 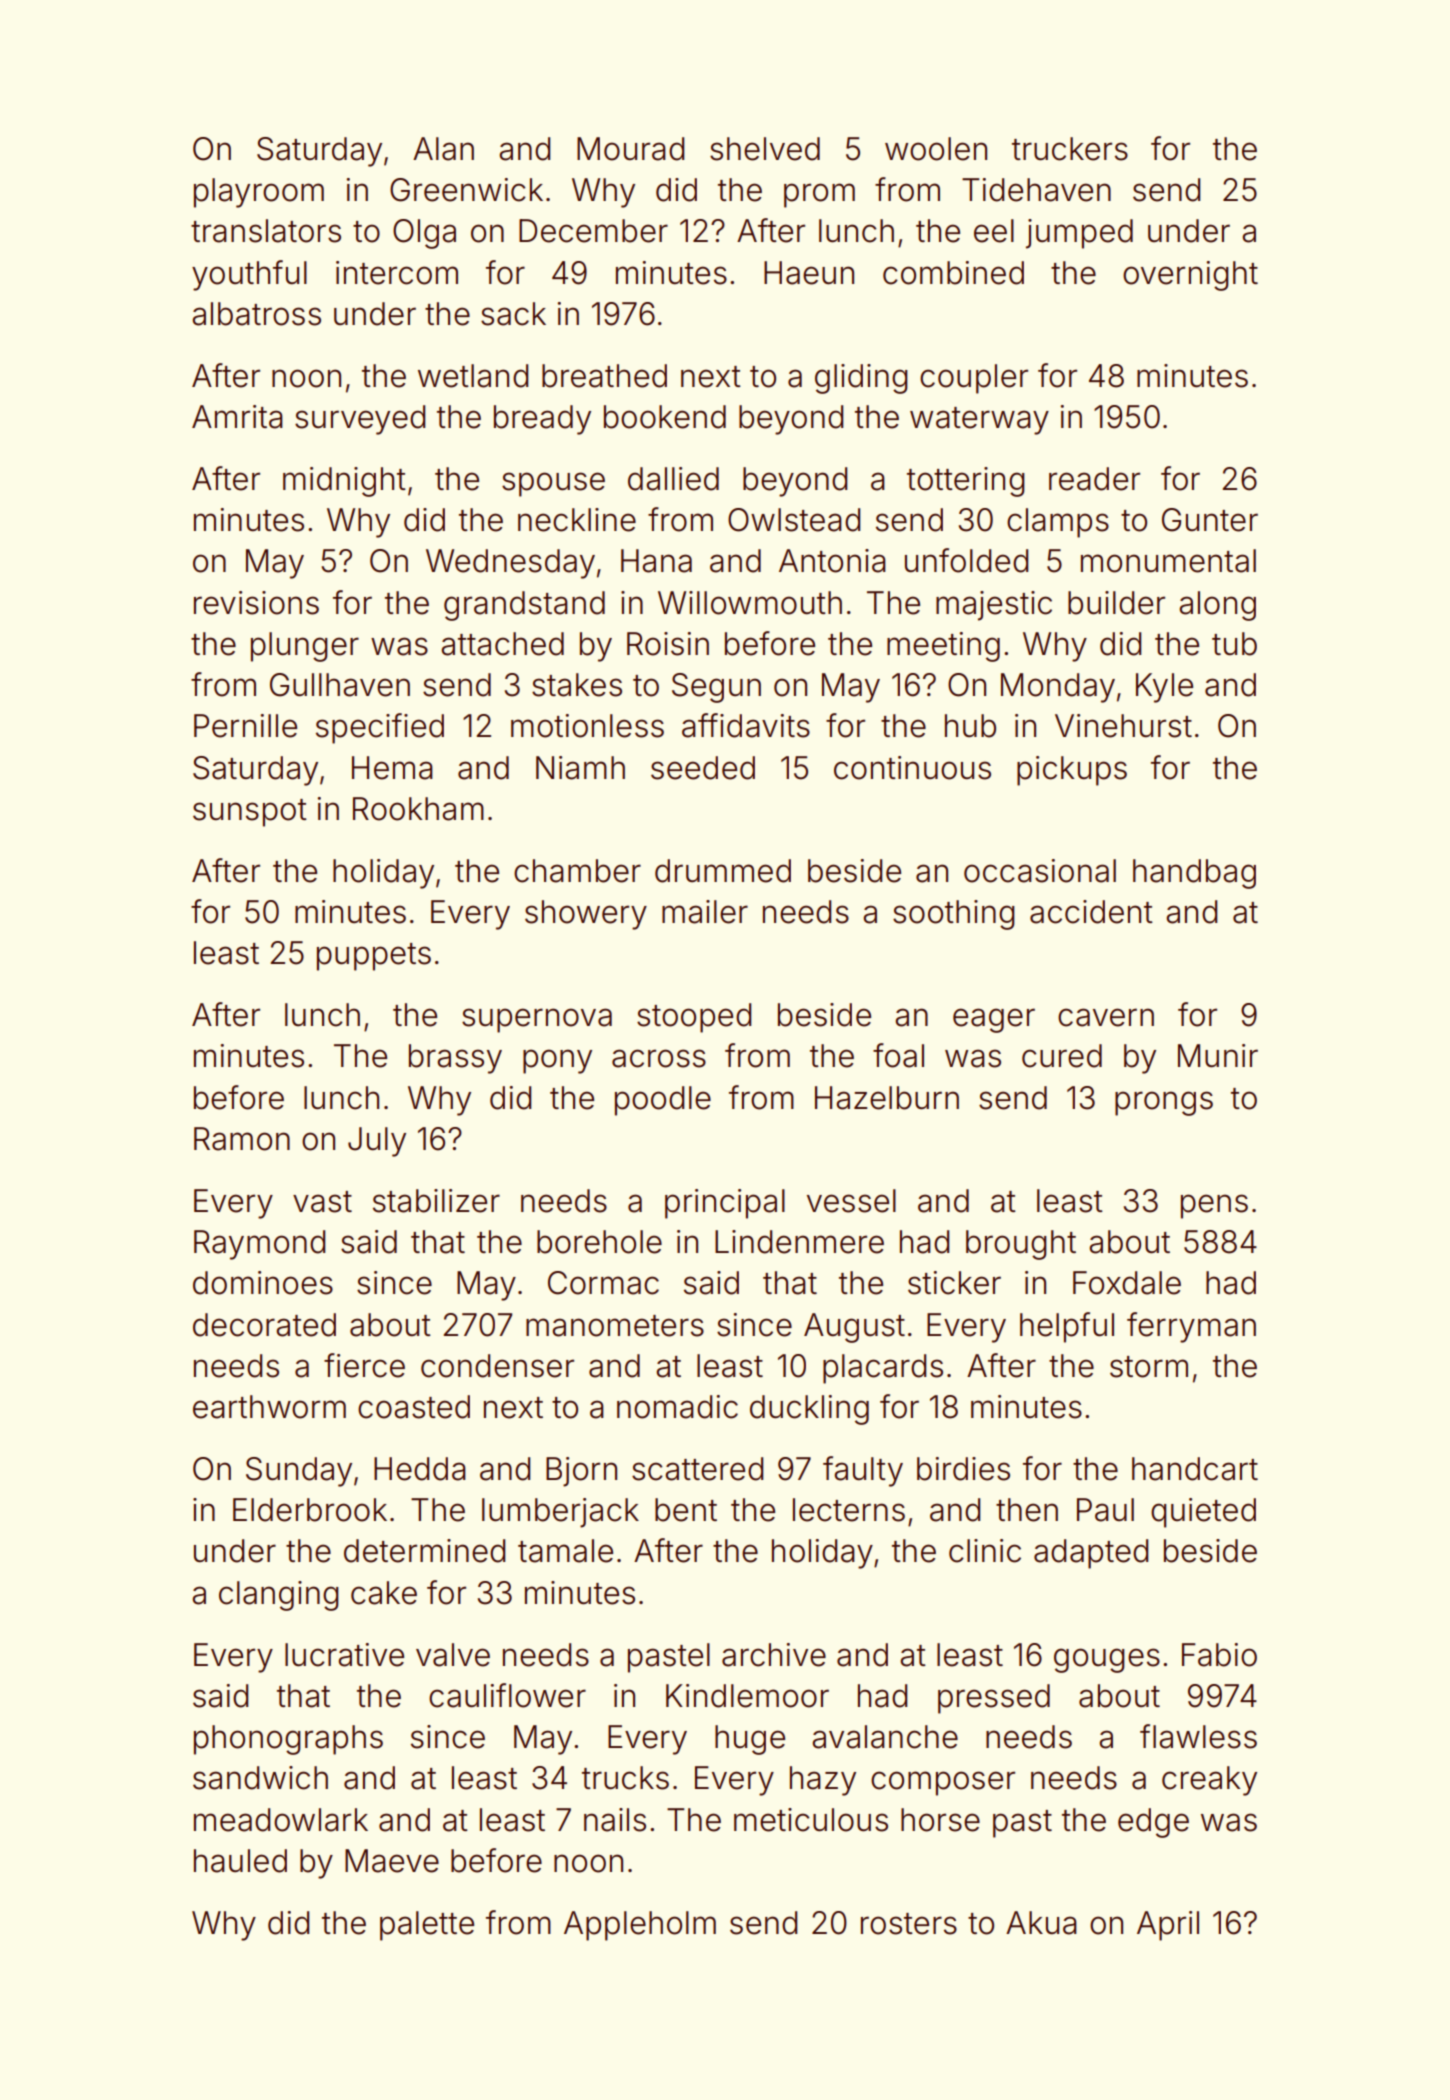 I want to click on lecterns, so click(x=849, y=1510).
